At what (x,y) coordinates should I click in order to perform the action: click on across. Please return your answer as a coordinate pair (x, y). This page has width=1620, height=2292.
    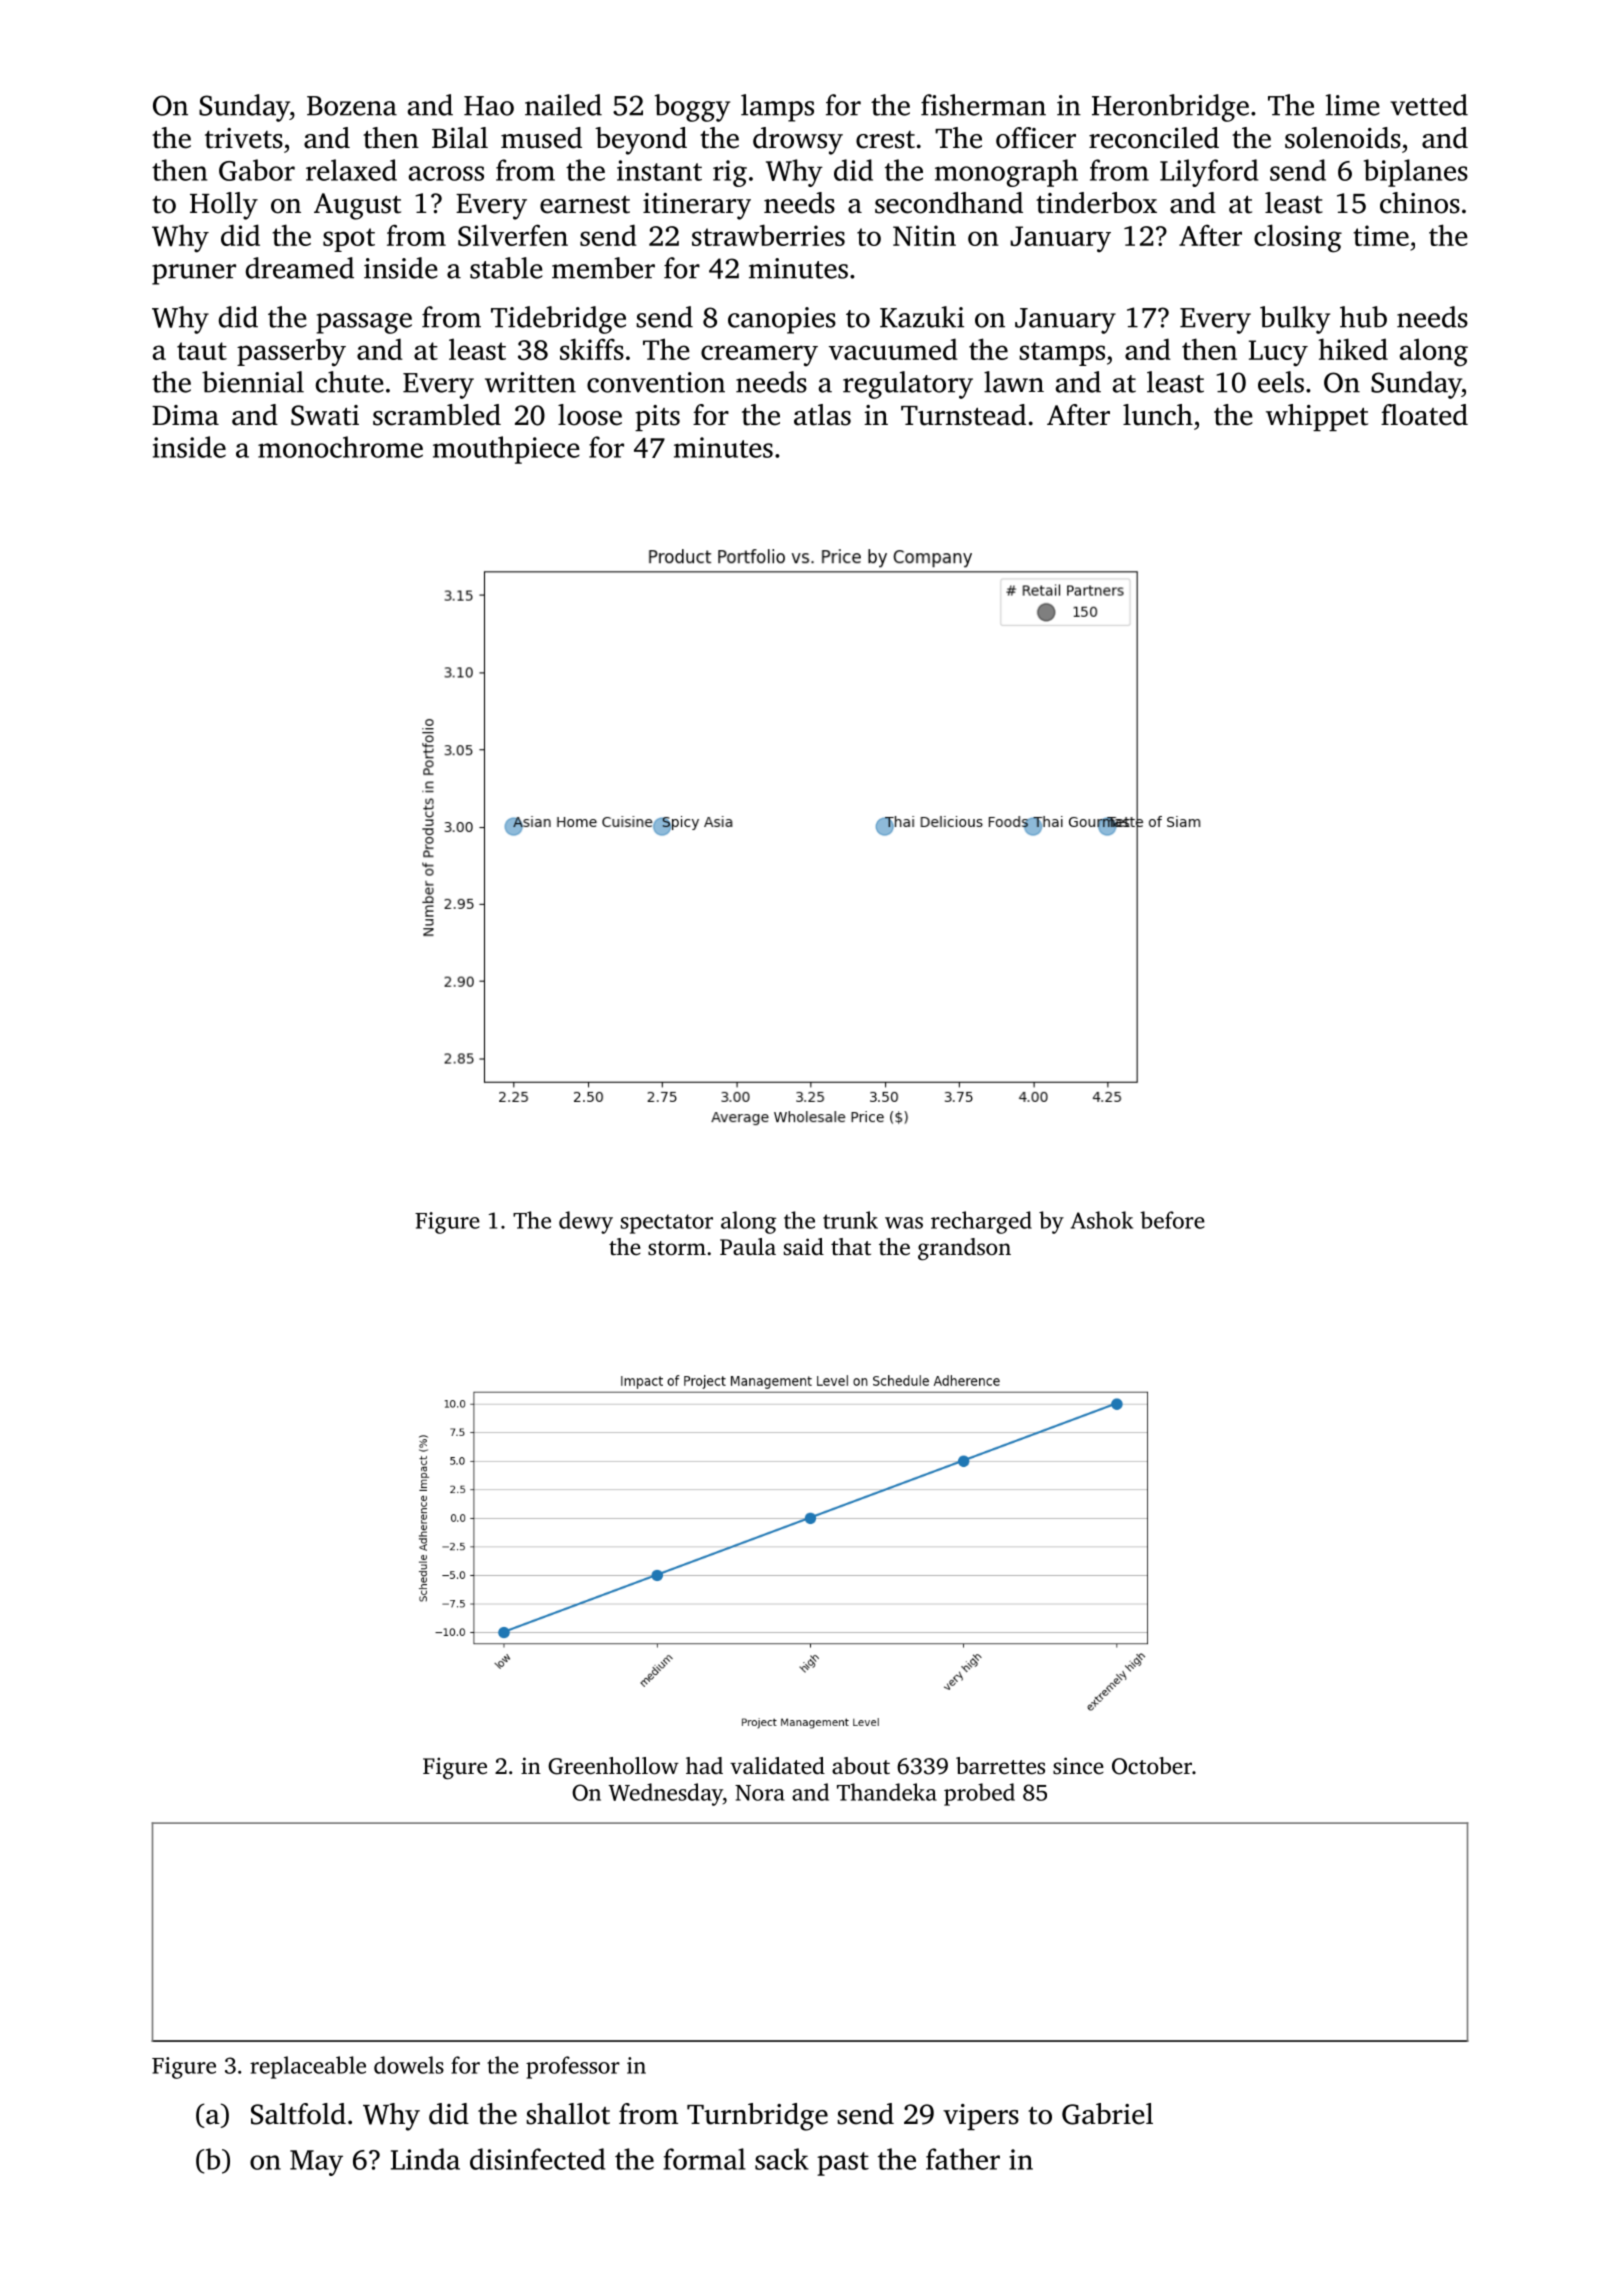
    Looking at the image, I should click on (446, 173).
